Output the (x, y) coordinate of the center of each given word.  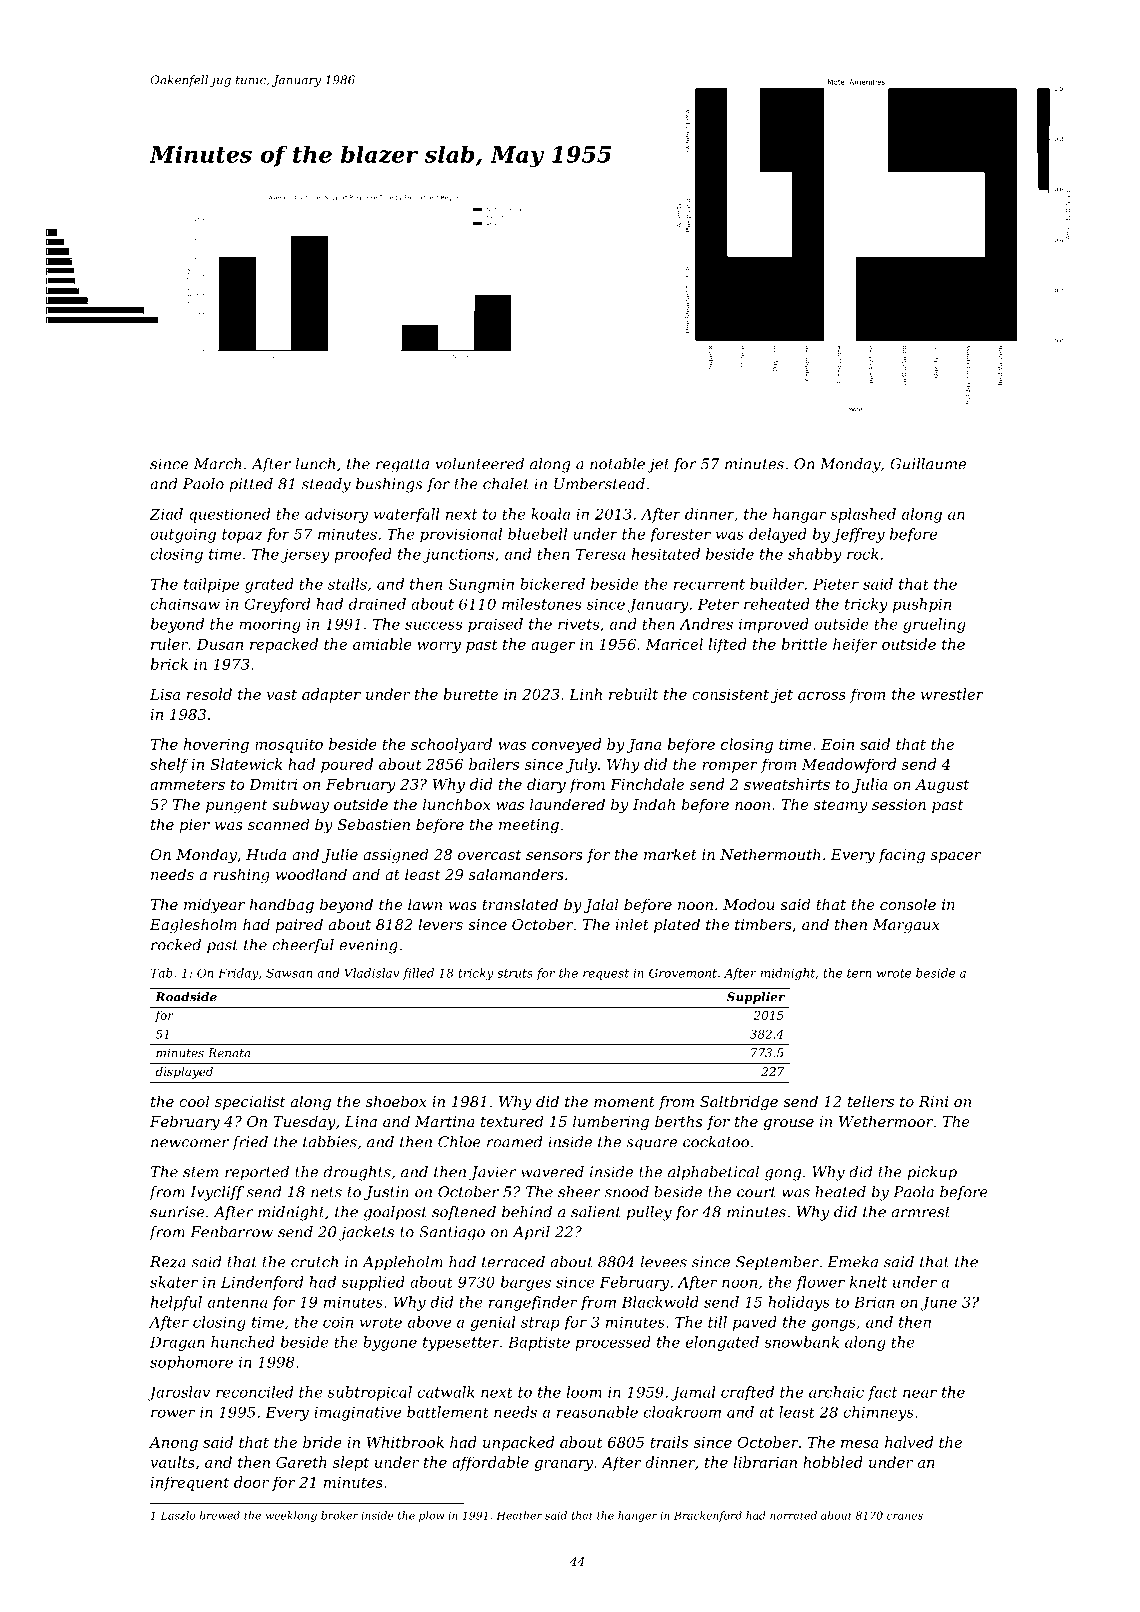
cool (194, 1101)
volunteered (479, 464)
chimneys (878, 1413)
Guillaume (928, 464)
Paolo (203, 484)
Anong (173, 1444)
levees (664, 1262)
